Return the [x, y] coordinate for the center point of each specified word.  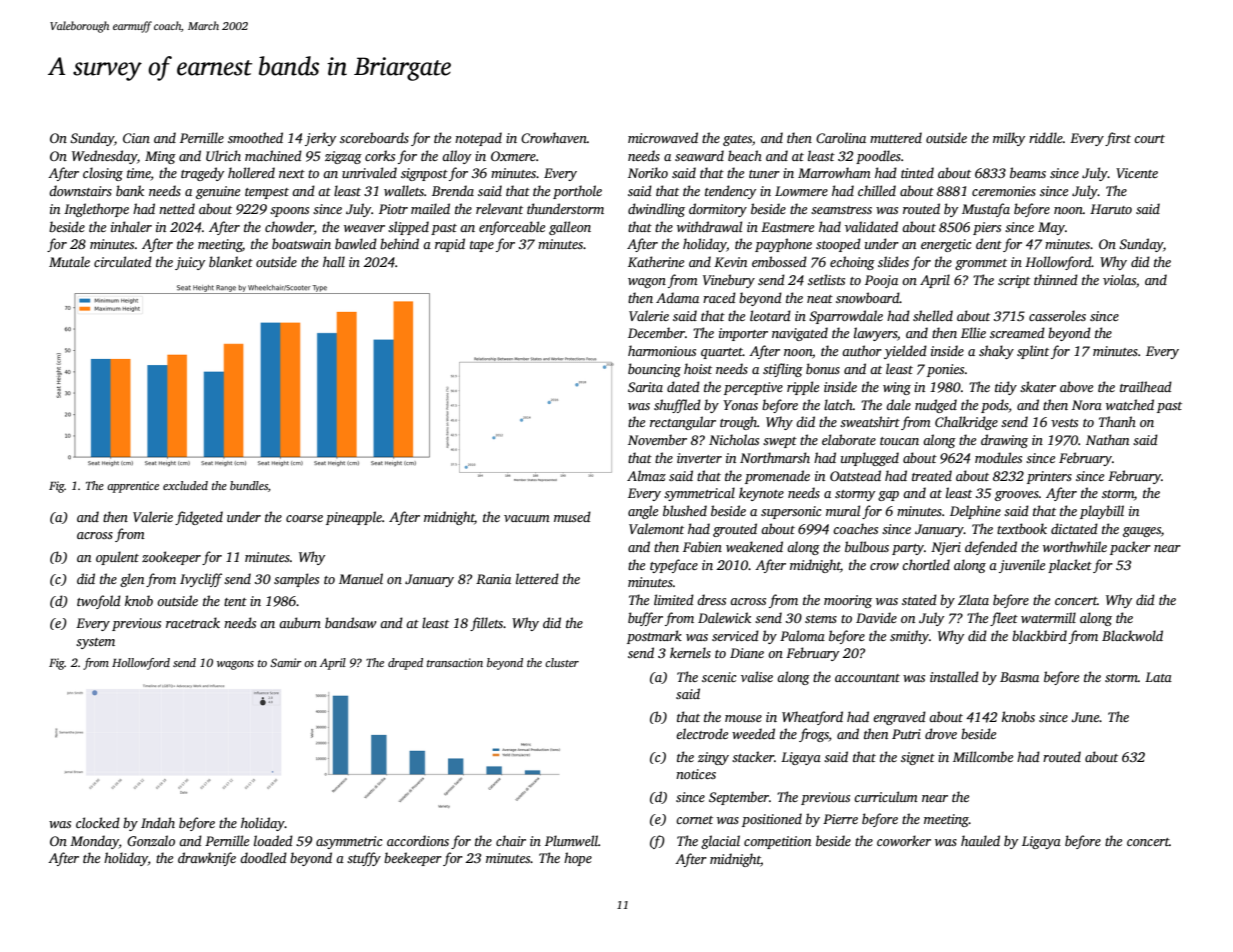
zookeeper [171, 558]
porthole [577, 192]
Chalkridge [966, 423]
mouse [743, 718]
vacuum [527, 518]
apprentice [133, 487]
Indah [158, 822]
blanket [231, 261]
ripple [803, 388]
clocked [98, 822]
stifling [783, 370]
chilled [877, 190]
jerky [320, 139]
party [908, 549]
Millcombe [983, 756]
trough [738, 423]
